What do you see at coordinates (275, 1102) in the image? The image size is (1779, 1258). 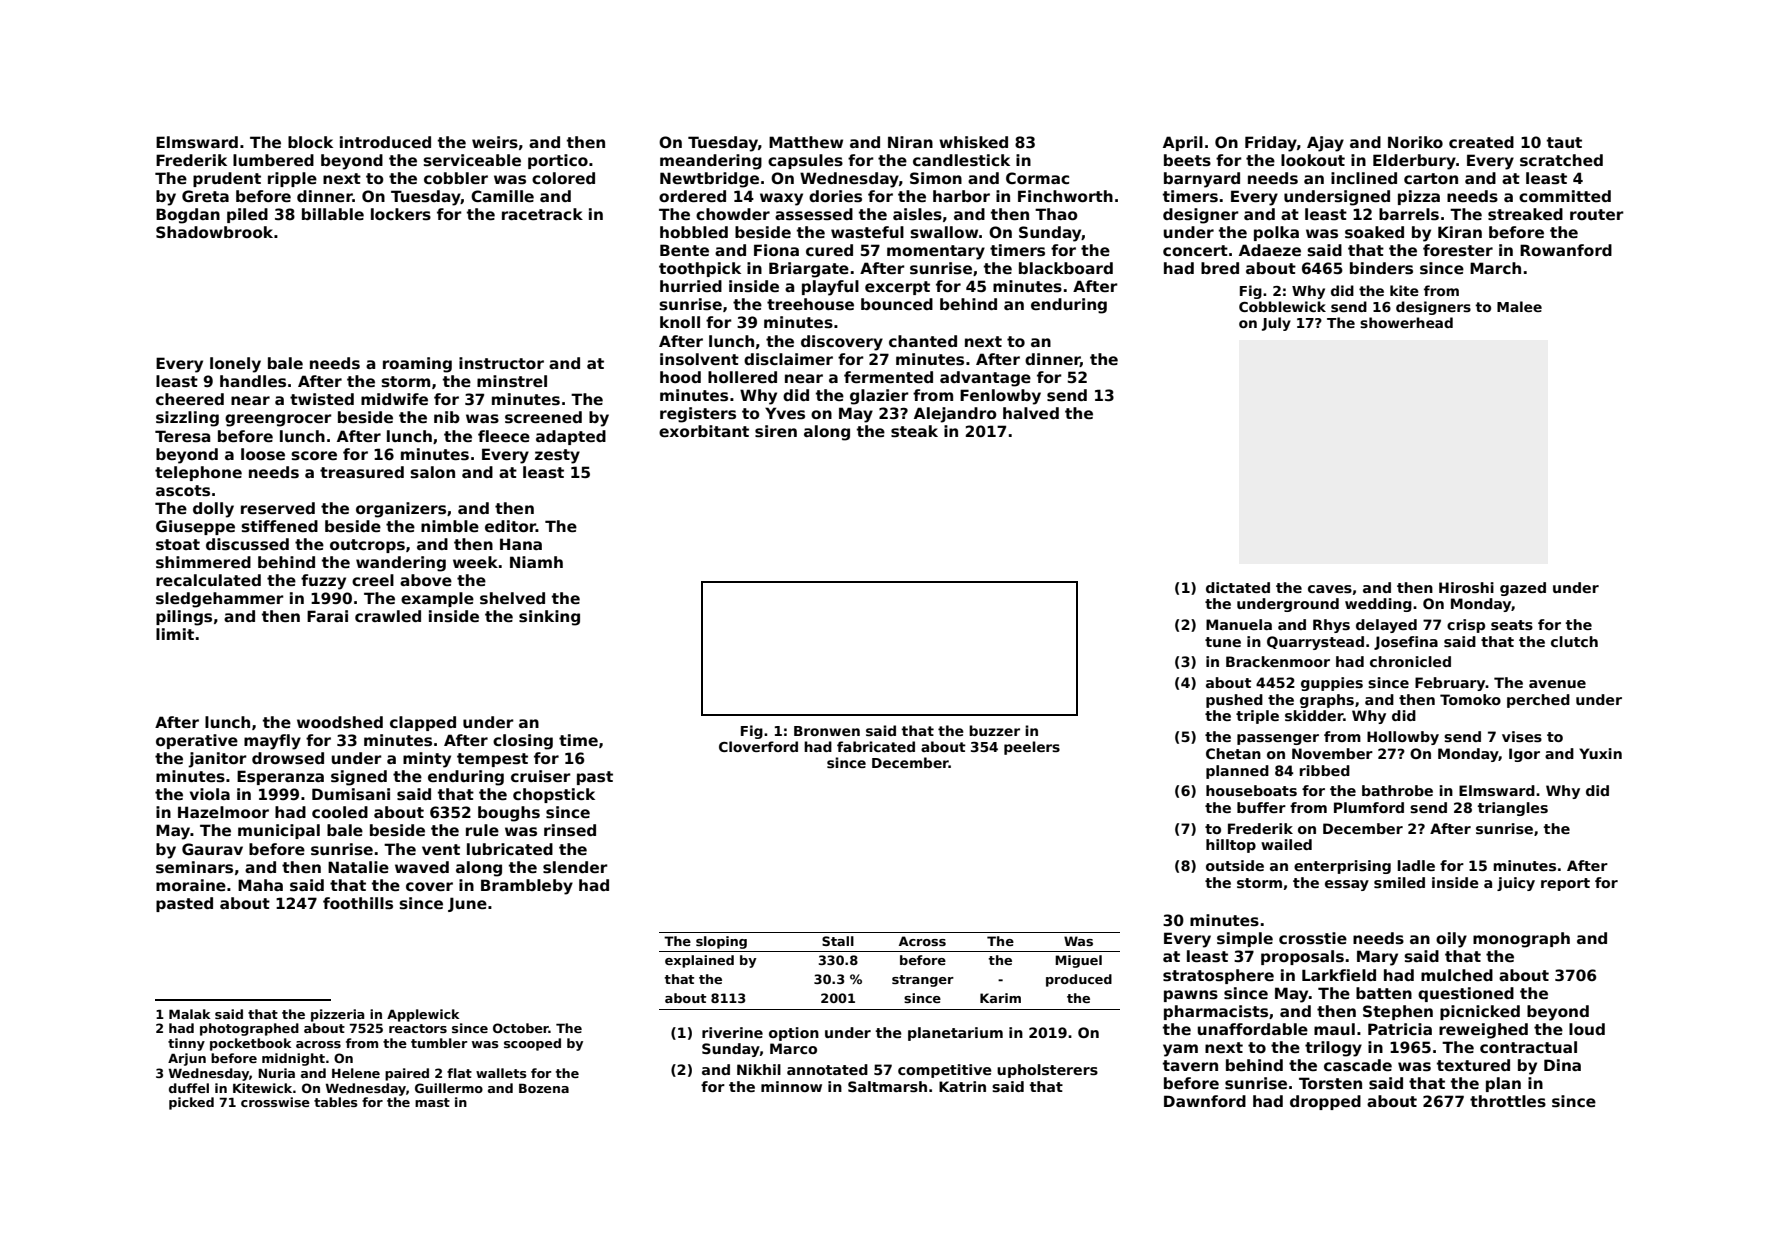 I see `crosswise` at bounding box center [275, 1102].
